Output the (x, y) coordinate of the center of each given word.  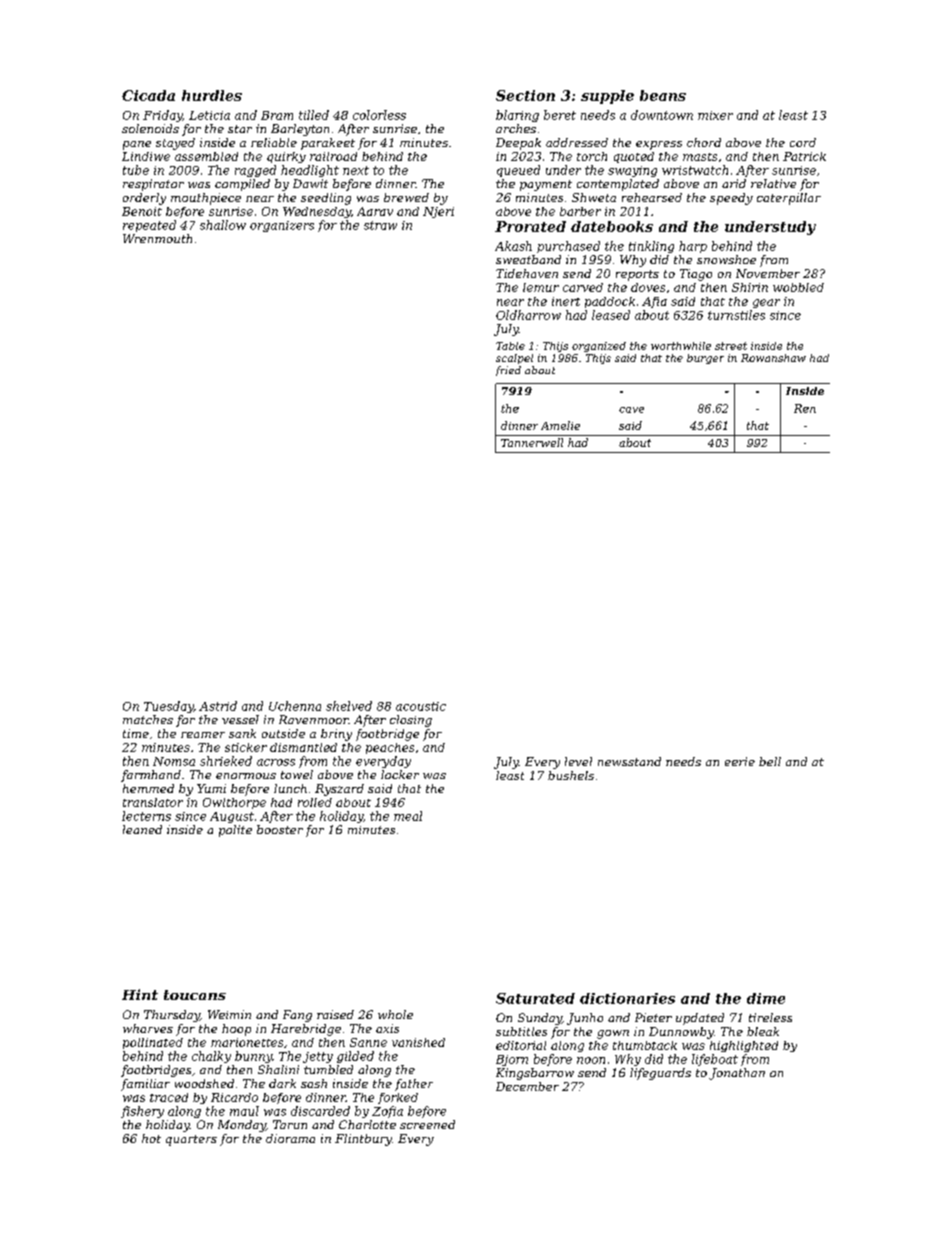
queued (518, 171)
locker (400, 774)
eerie (740, 761)
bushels (571, 775)
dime (766, 998)
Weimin (229, 1014)
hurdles (212, 95)
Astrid (218, 706)
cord (803, 142)
